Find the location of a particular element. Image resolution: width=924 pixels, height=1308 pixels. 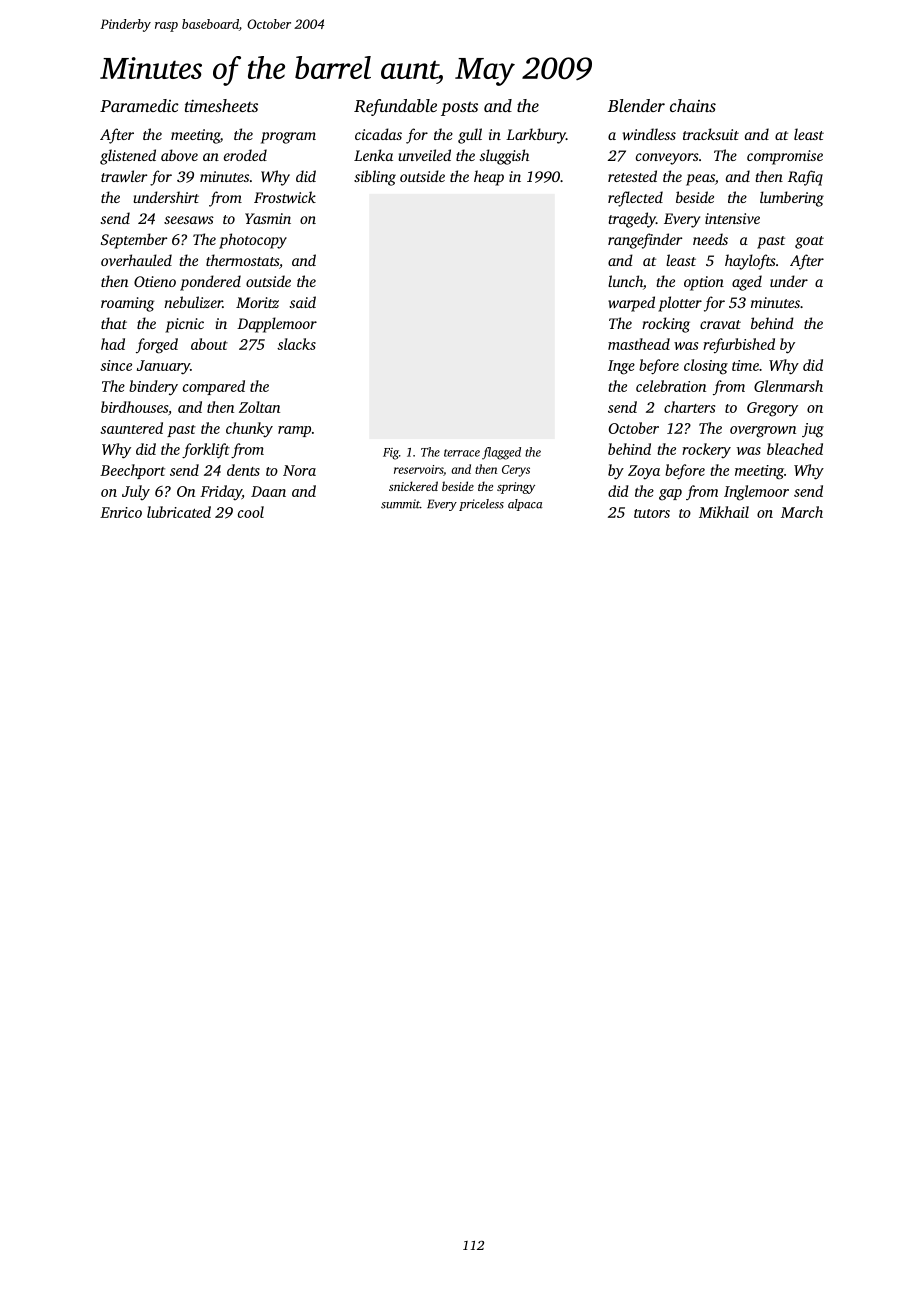

rangefinder is located at coordinates (645, 241).
